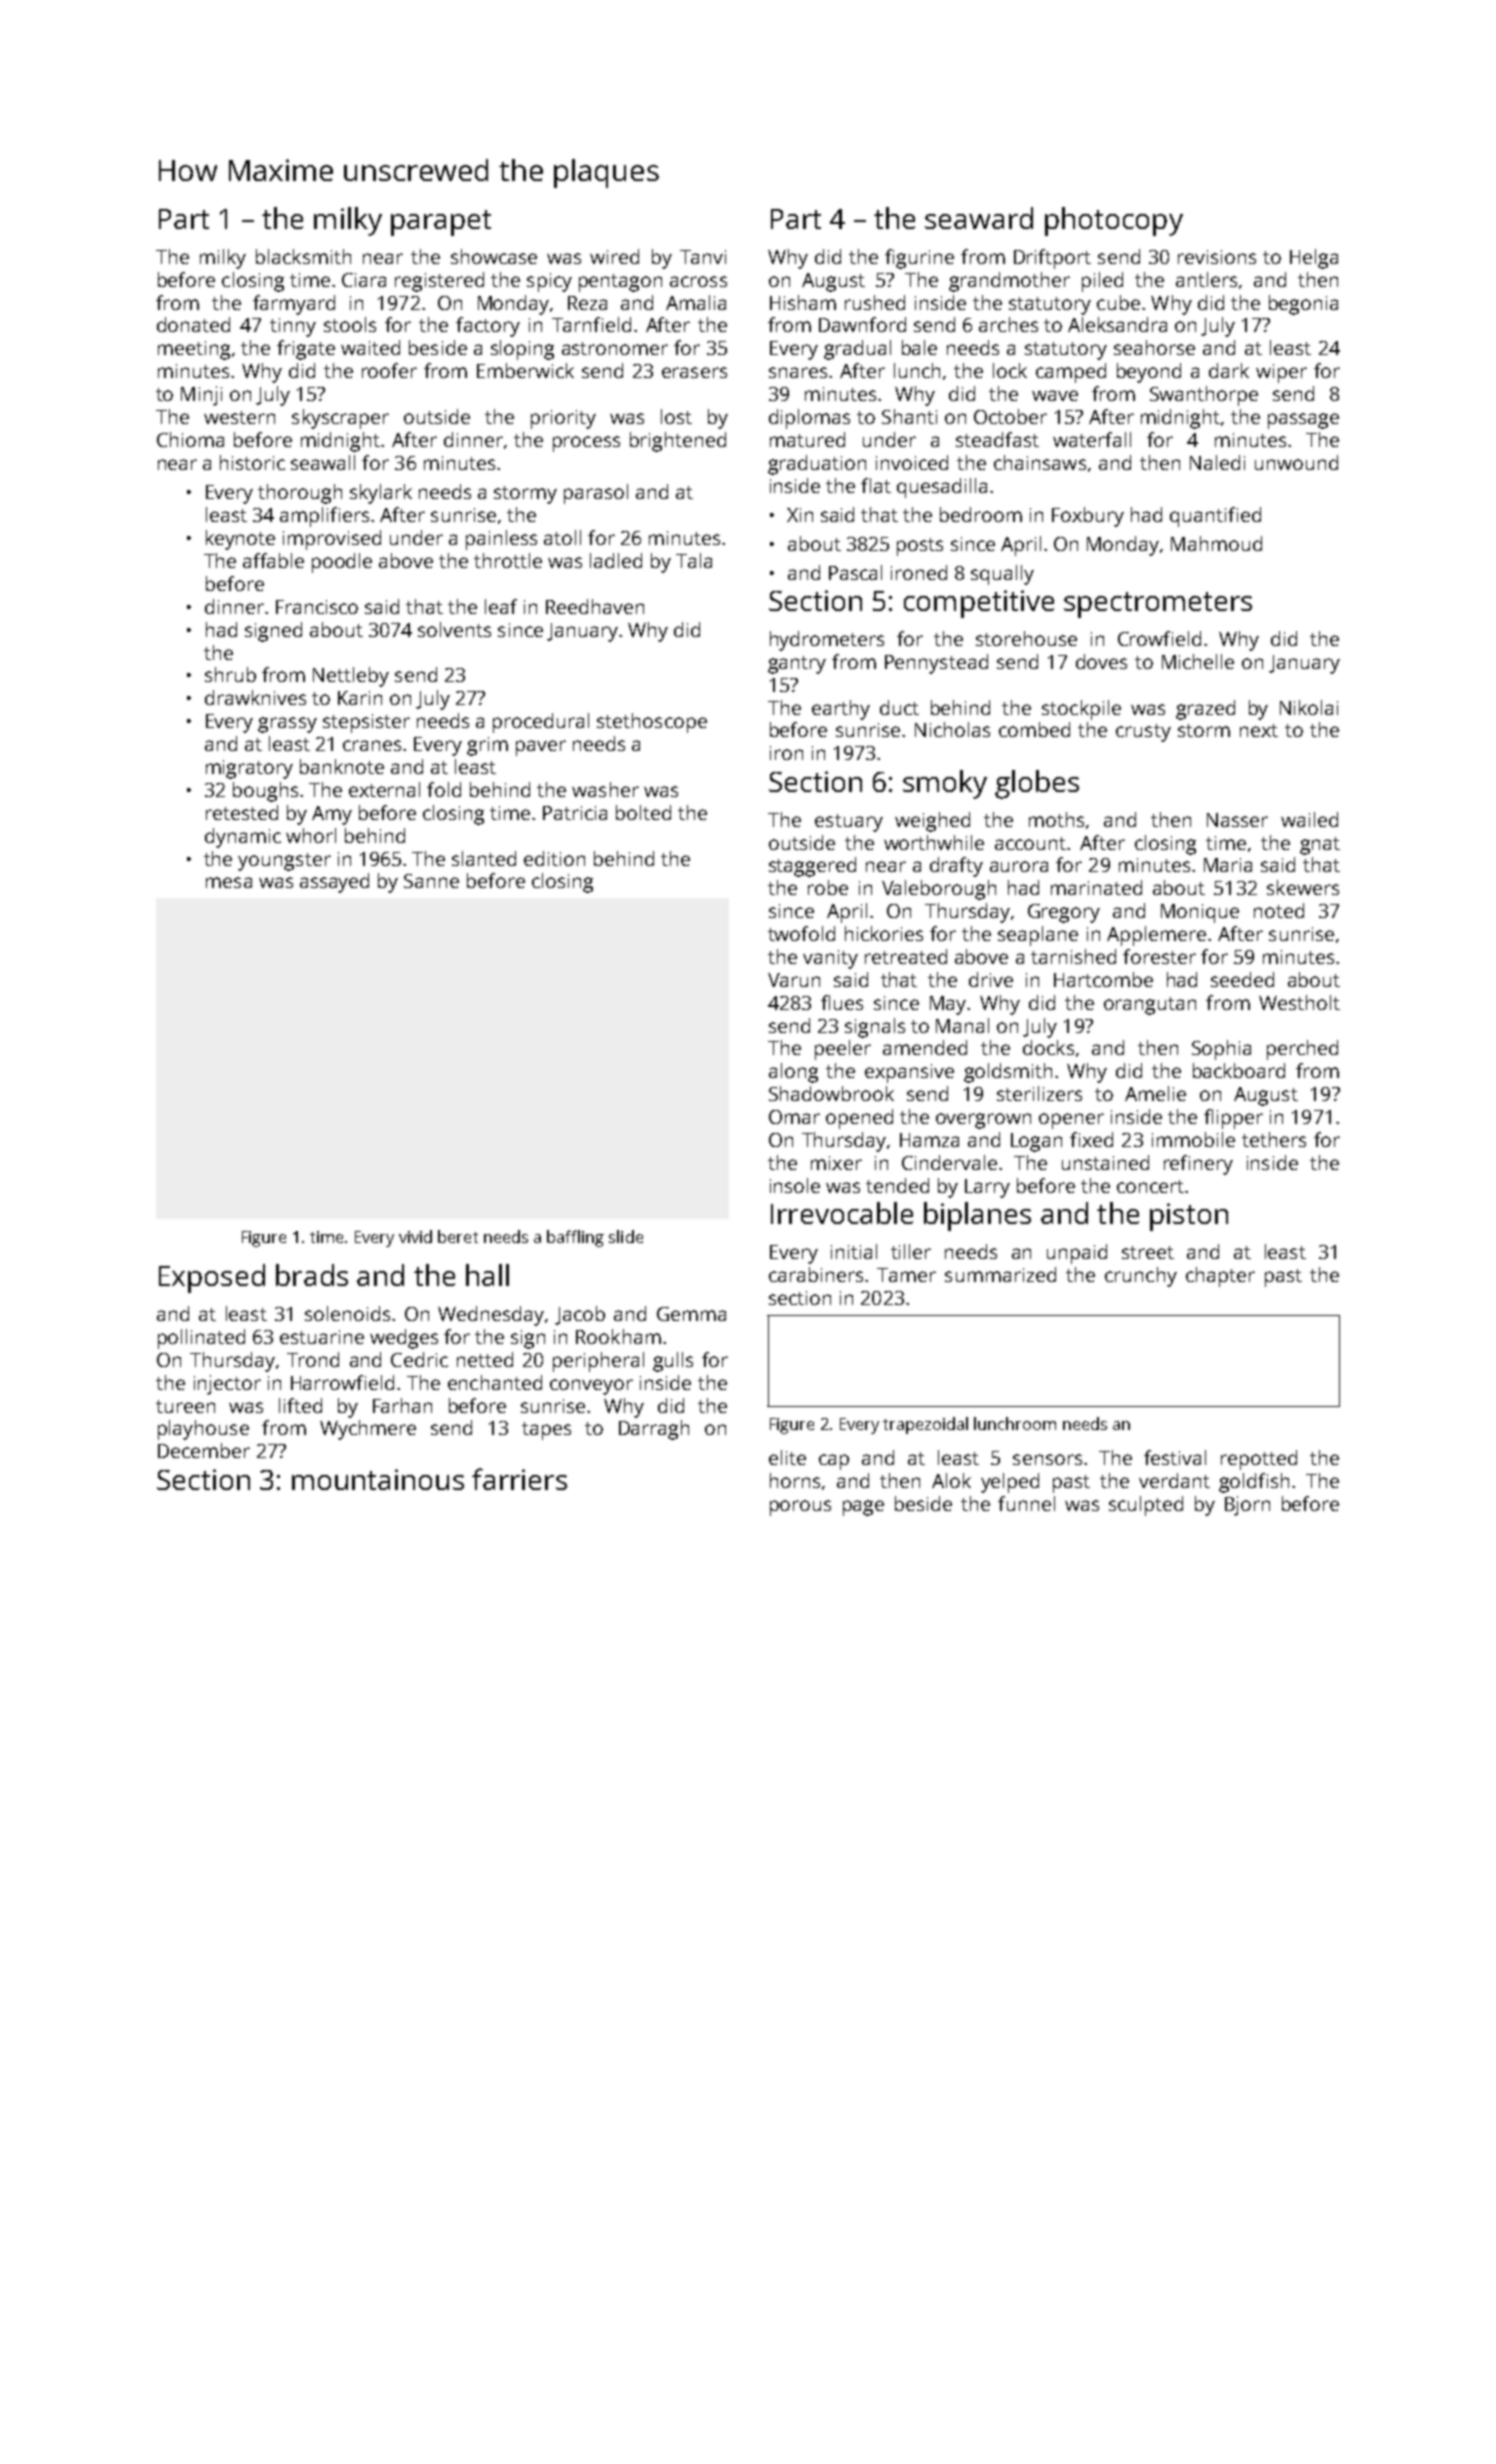 This document has height=2464, width=1496. Describe the element at coordinates (1228, 865) in the document. I see `Maria` at that location.
